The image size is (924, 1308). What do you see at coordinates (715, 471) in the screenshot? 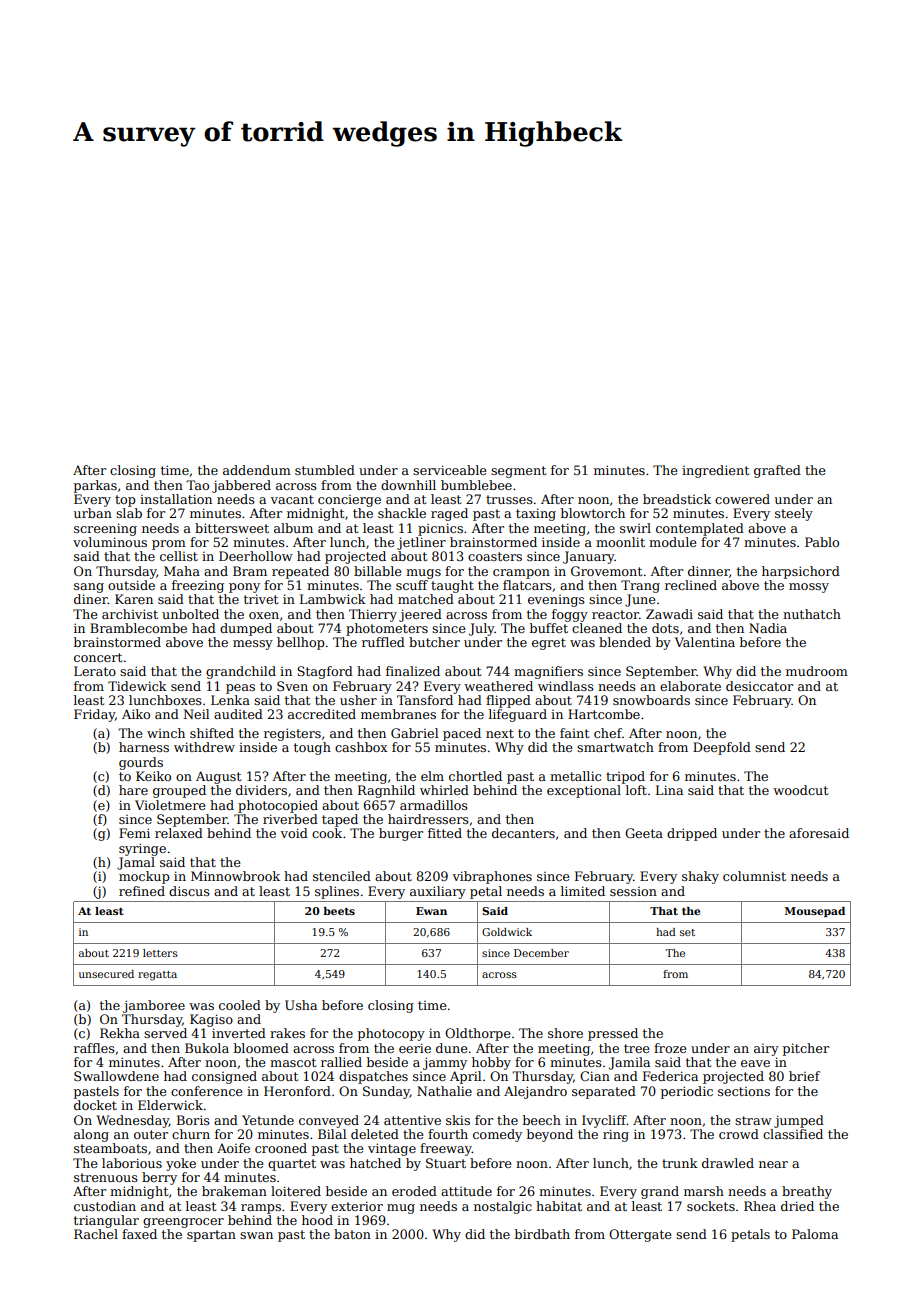
I see `ingredient` at bounding box center [715, 471].
